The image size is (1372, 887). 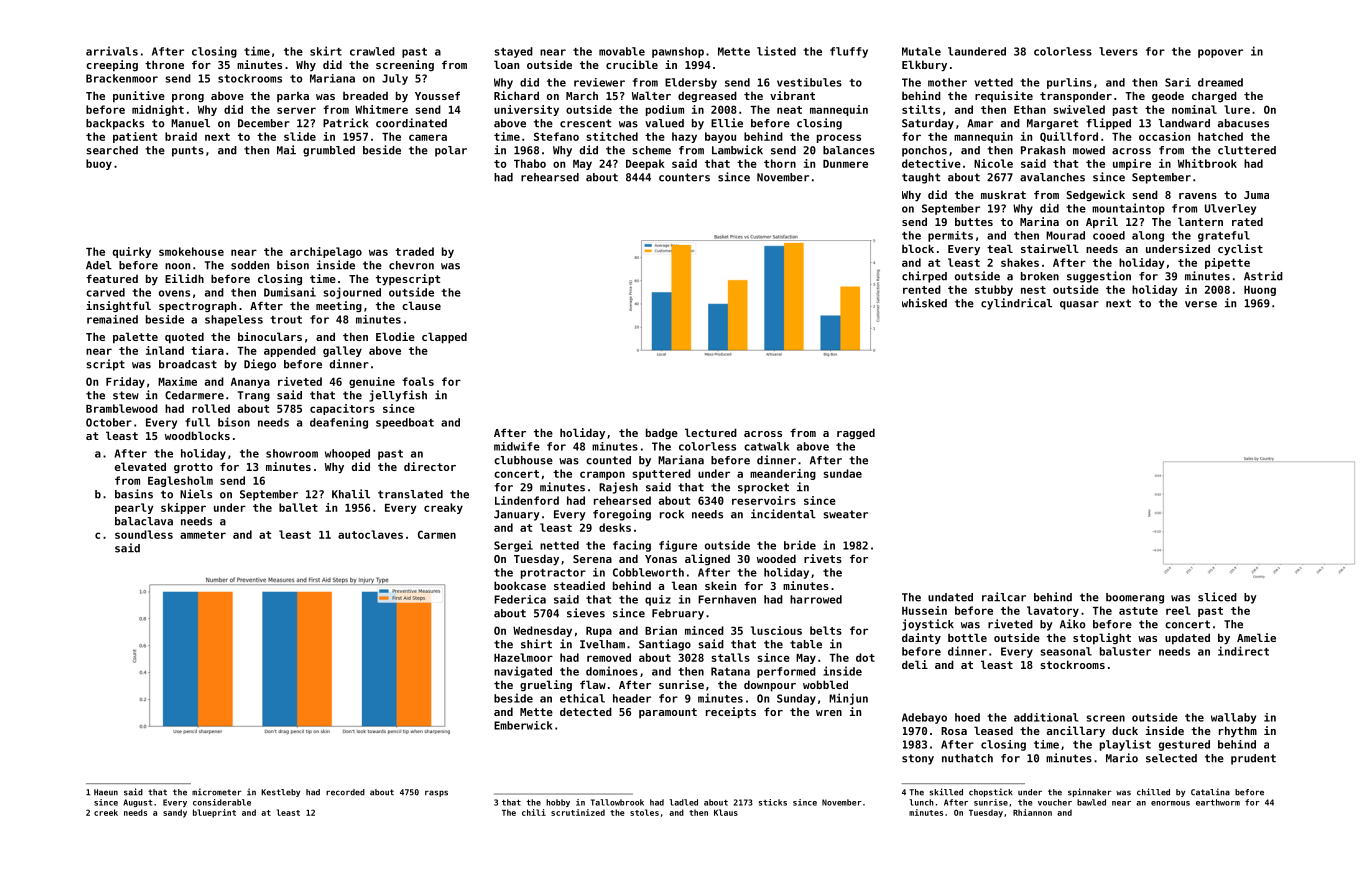 I want to click on popover, so click(x=1220, y=53).
